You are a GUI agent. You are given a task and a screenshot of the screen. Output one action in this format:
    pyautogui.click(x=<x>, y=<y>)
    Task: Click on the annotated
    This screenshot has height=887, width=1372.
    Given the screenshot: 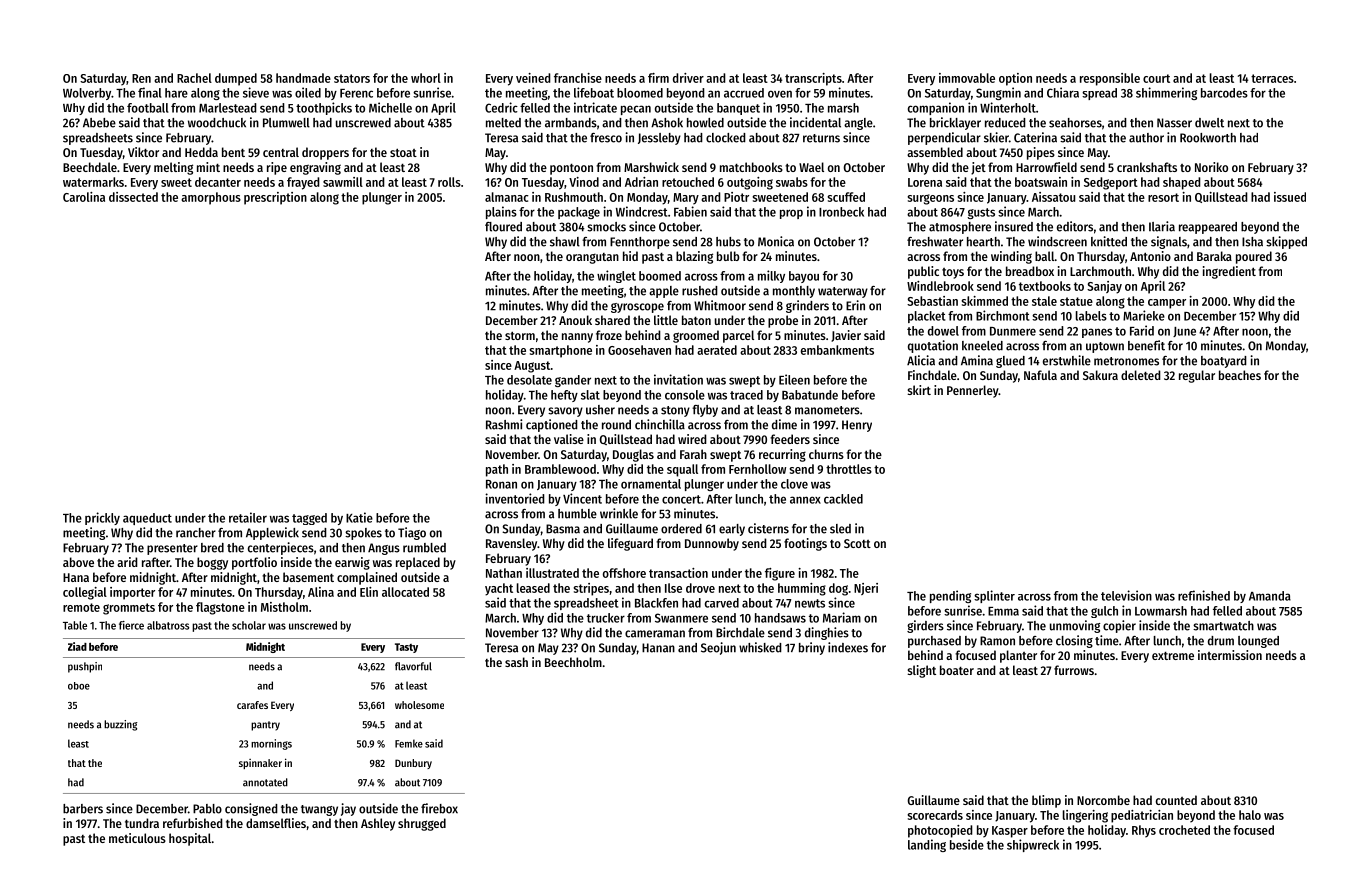 What is the action you would take?
    pyautogui.click(x=265, y=782)
